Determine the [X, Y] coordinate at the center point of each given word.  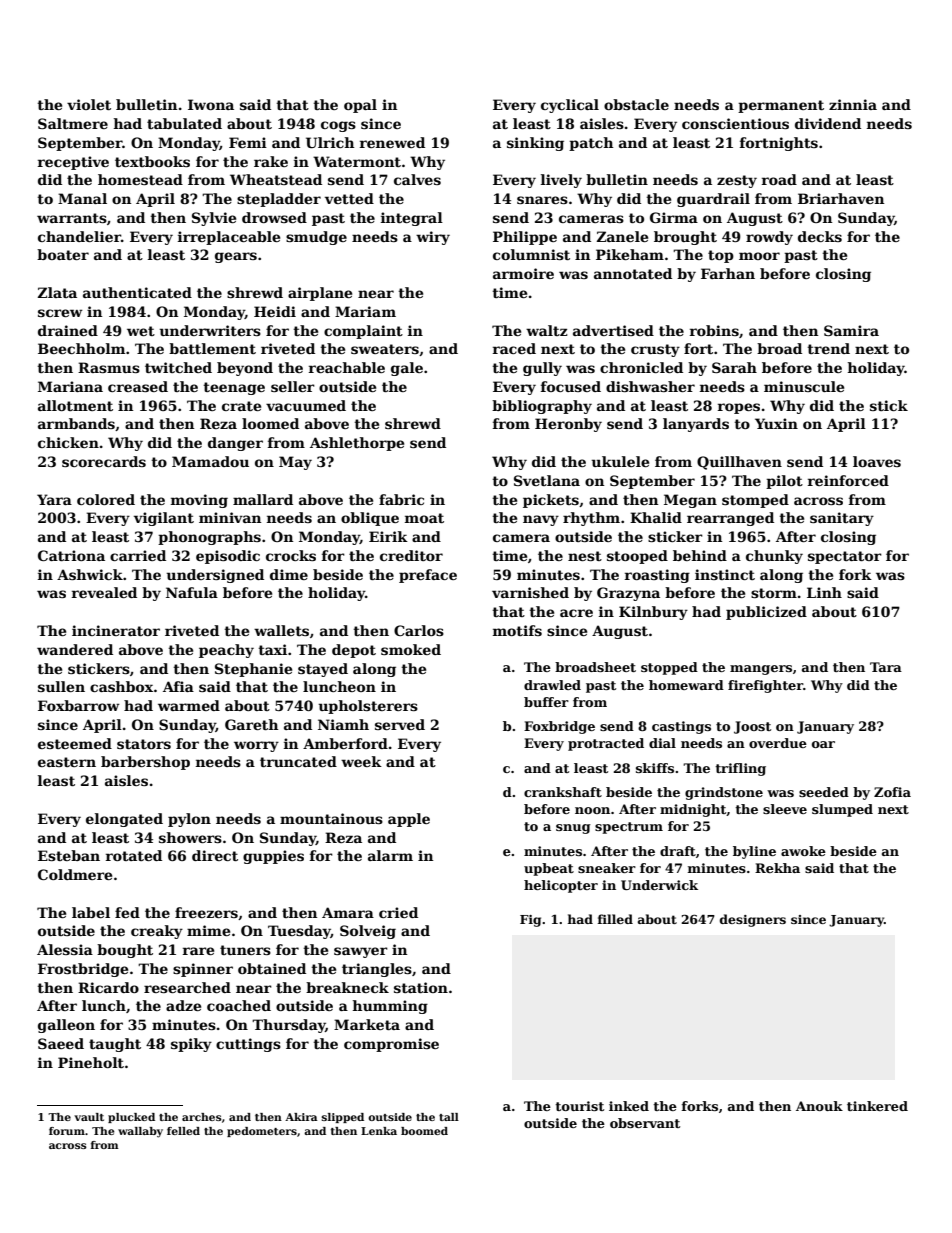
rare [198, 951]
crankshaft [563, 792]
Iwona [211, 104]
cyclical [570, 106]
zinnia [853, 104]
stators [144, 744]
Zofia [892, 792]
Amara [348, 912]
